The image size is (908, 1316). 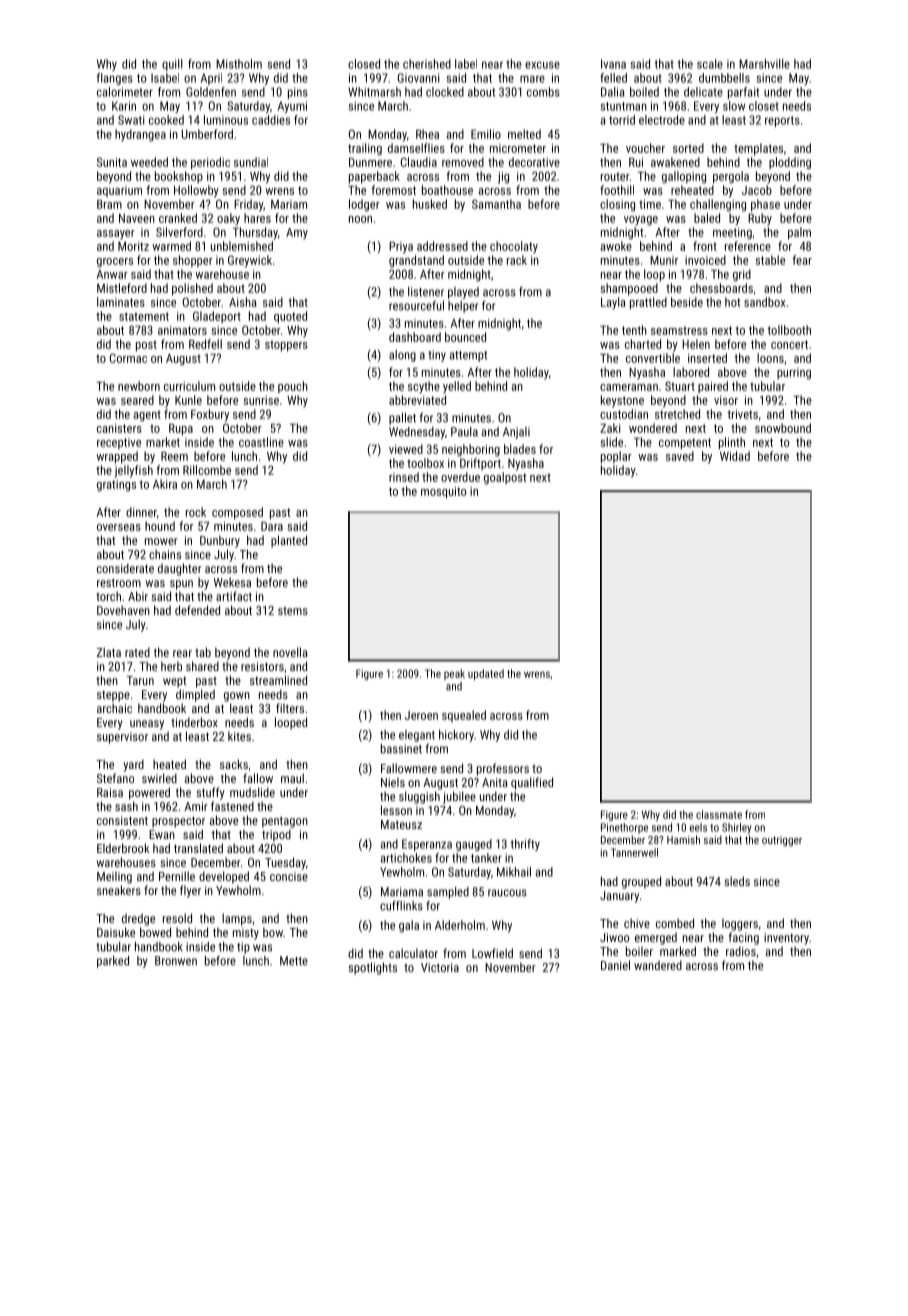 What do you see at coordinates (293, 387) in the screenshot?
I see `pouch` at bounding box center [293, 387].
